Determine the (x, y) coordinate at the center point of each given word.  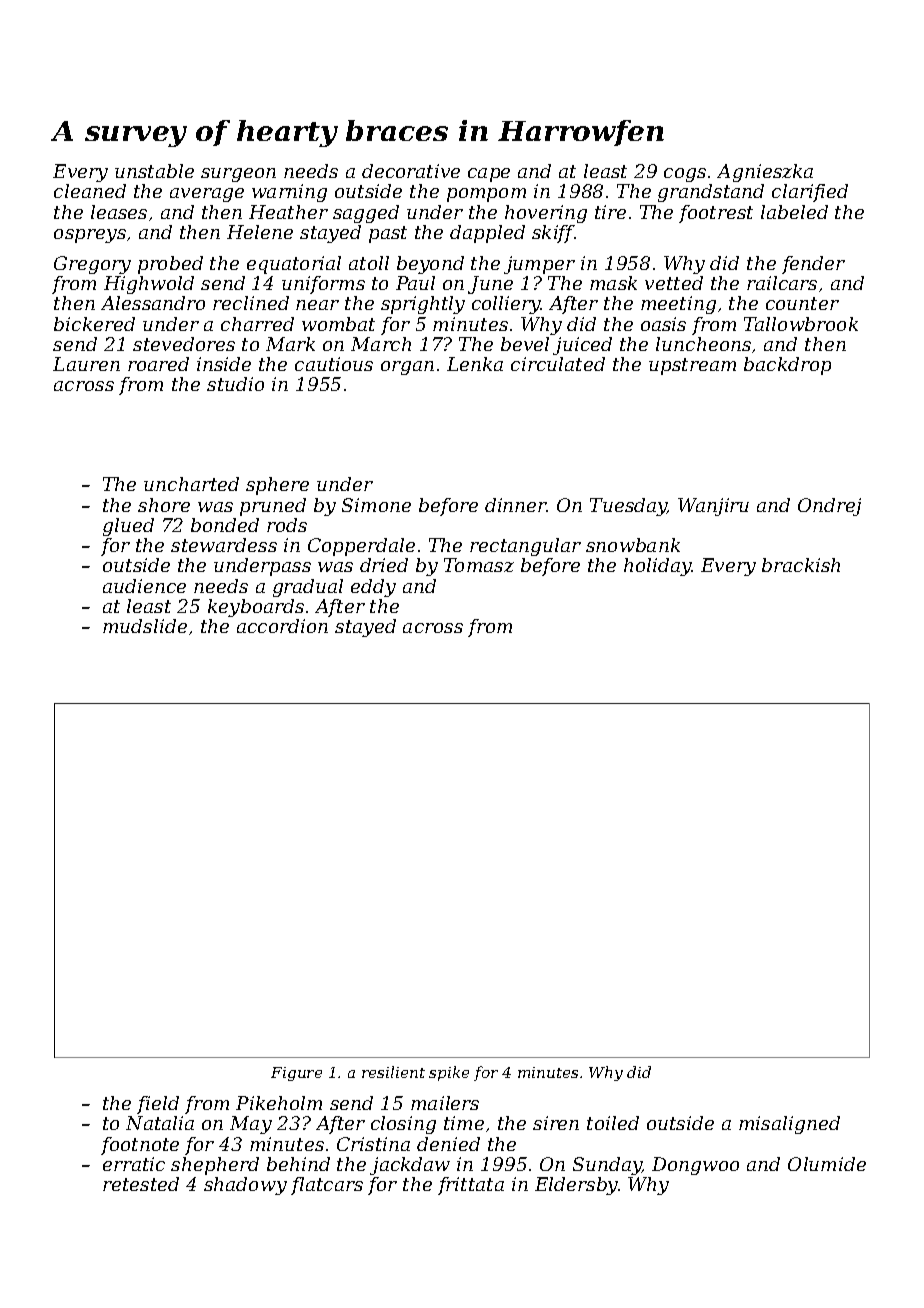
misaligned (789, 1125)
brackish (801, 565)
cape (489, 175)
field (158, 1105)
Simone (376, 505)
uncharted (191, 484)
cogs (685, 175)
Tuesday (628, 507)
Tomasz (479, 565)
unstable (154, 171)
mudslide (145, 626)
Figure (296, 1074)
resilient (393, 1072)
